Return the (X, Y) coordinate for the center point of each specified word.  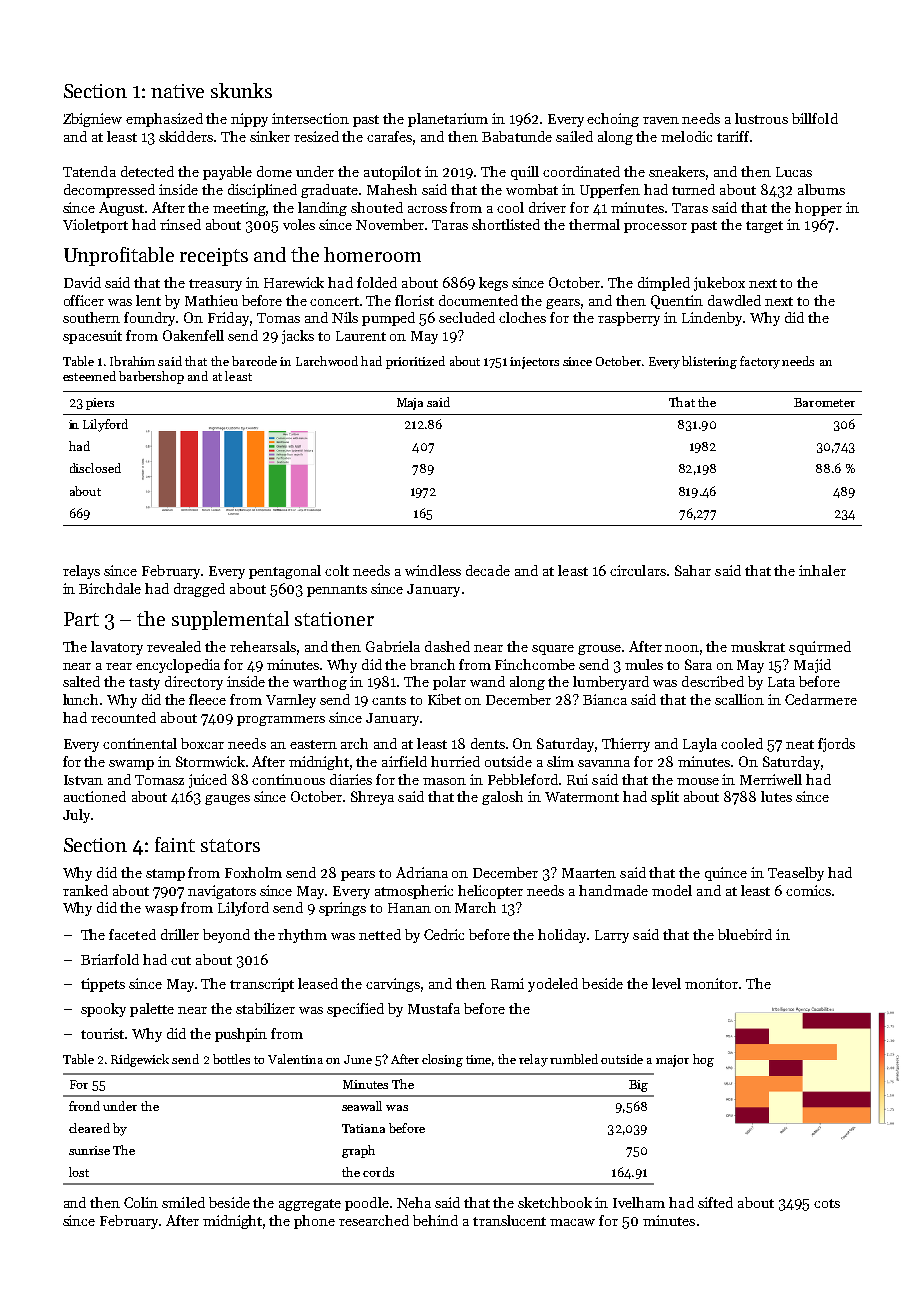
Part (81, 619)
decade (488, 570)
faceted (132, 934)
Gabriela (393, 646)
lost (79, 1172)
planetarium (448, 120)
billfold (815, 118)
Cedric (444, 934)
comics (808, 890)
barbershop (151, 377)
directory (194, 683)
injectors (534, 363)
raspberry (629, 319)
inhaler (822, 570)
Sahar (693, 570)
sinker (270, 136)
